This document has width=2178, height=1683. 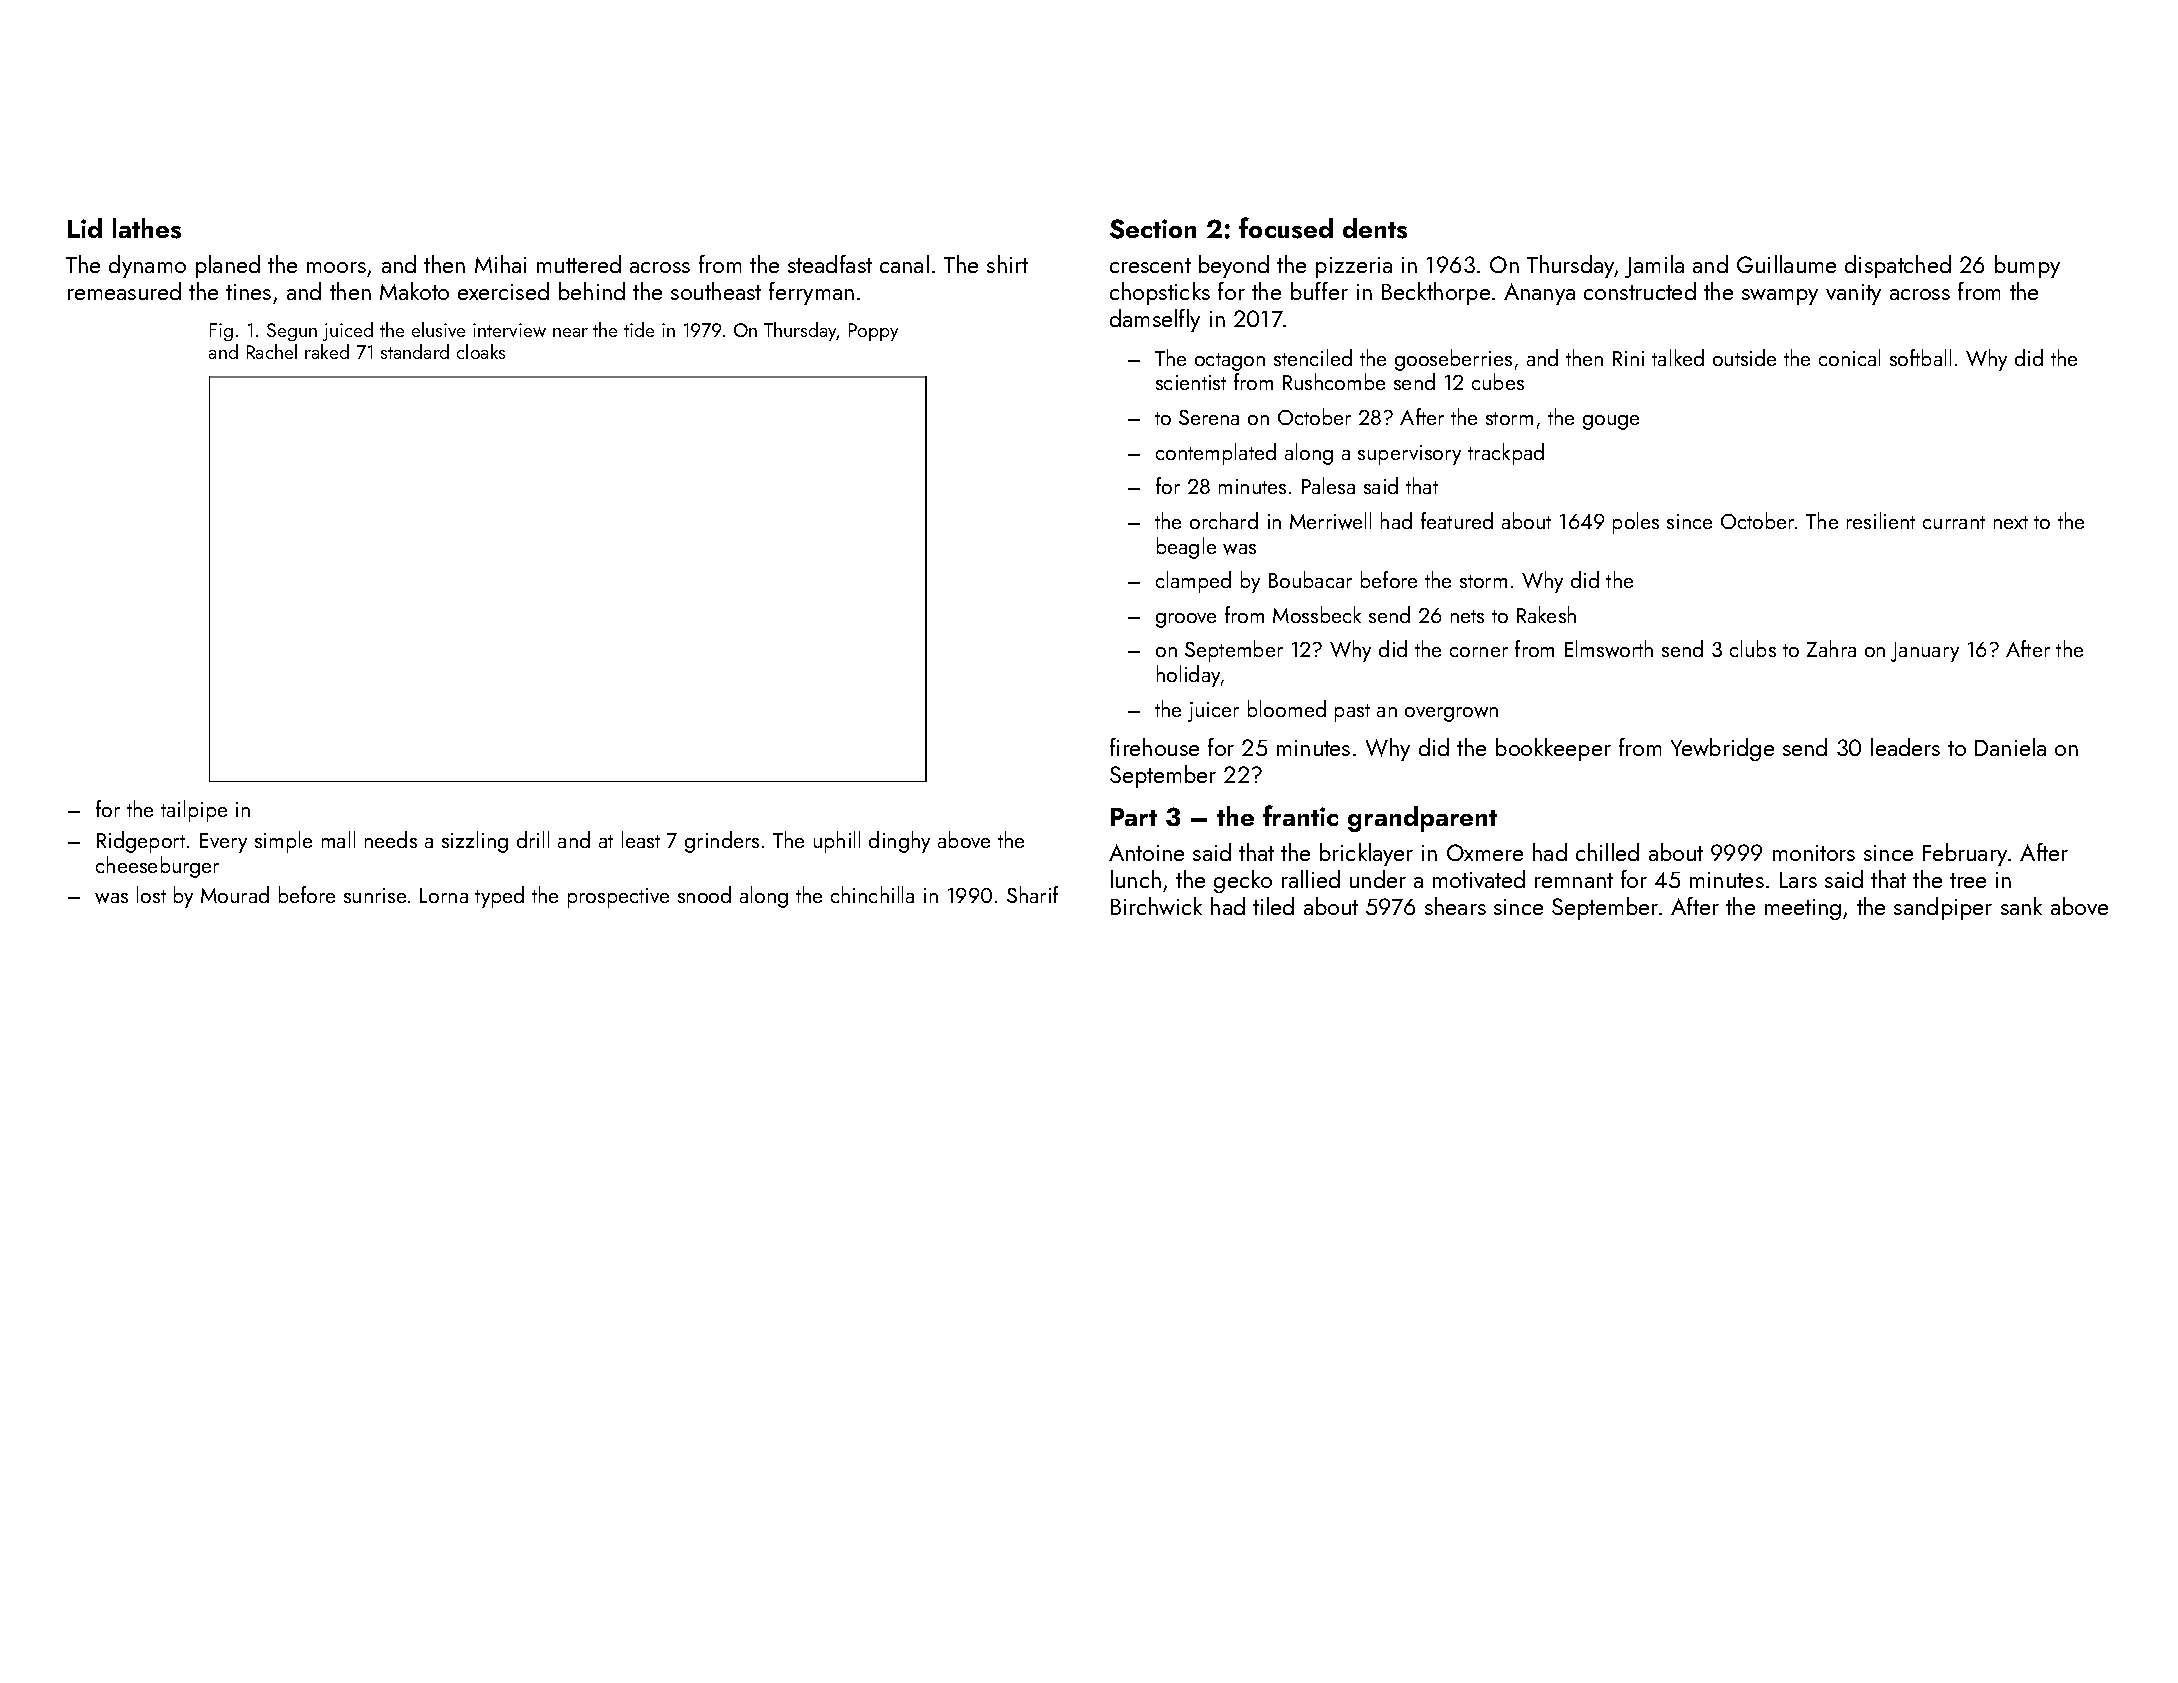 I want to click on dents, so click(x=1375, y=228).
